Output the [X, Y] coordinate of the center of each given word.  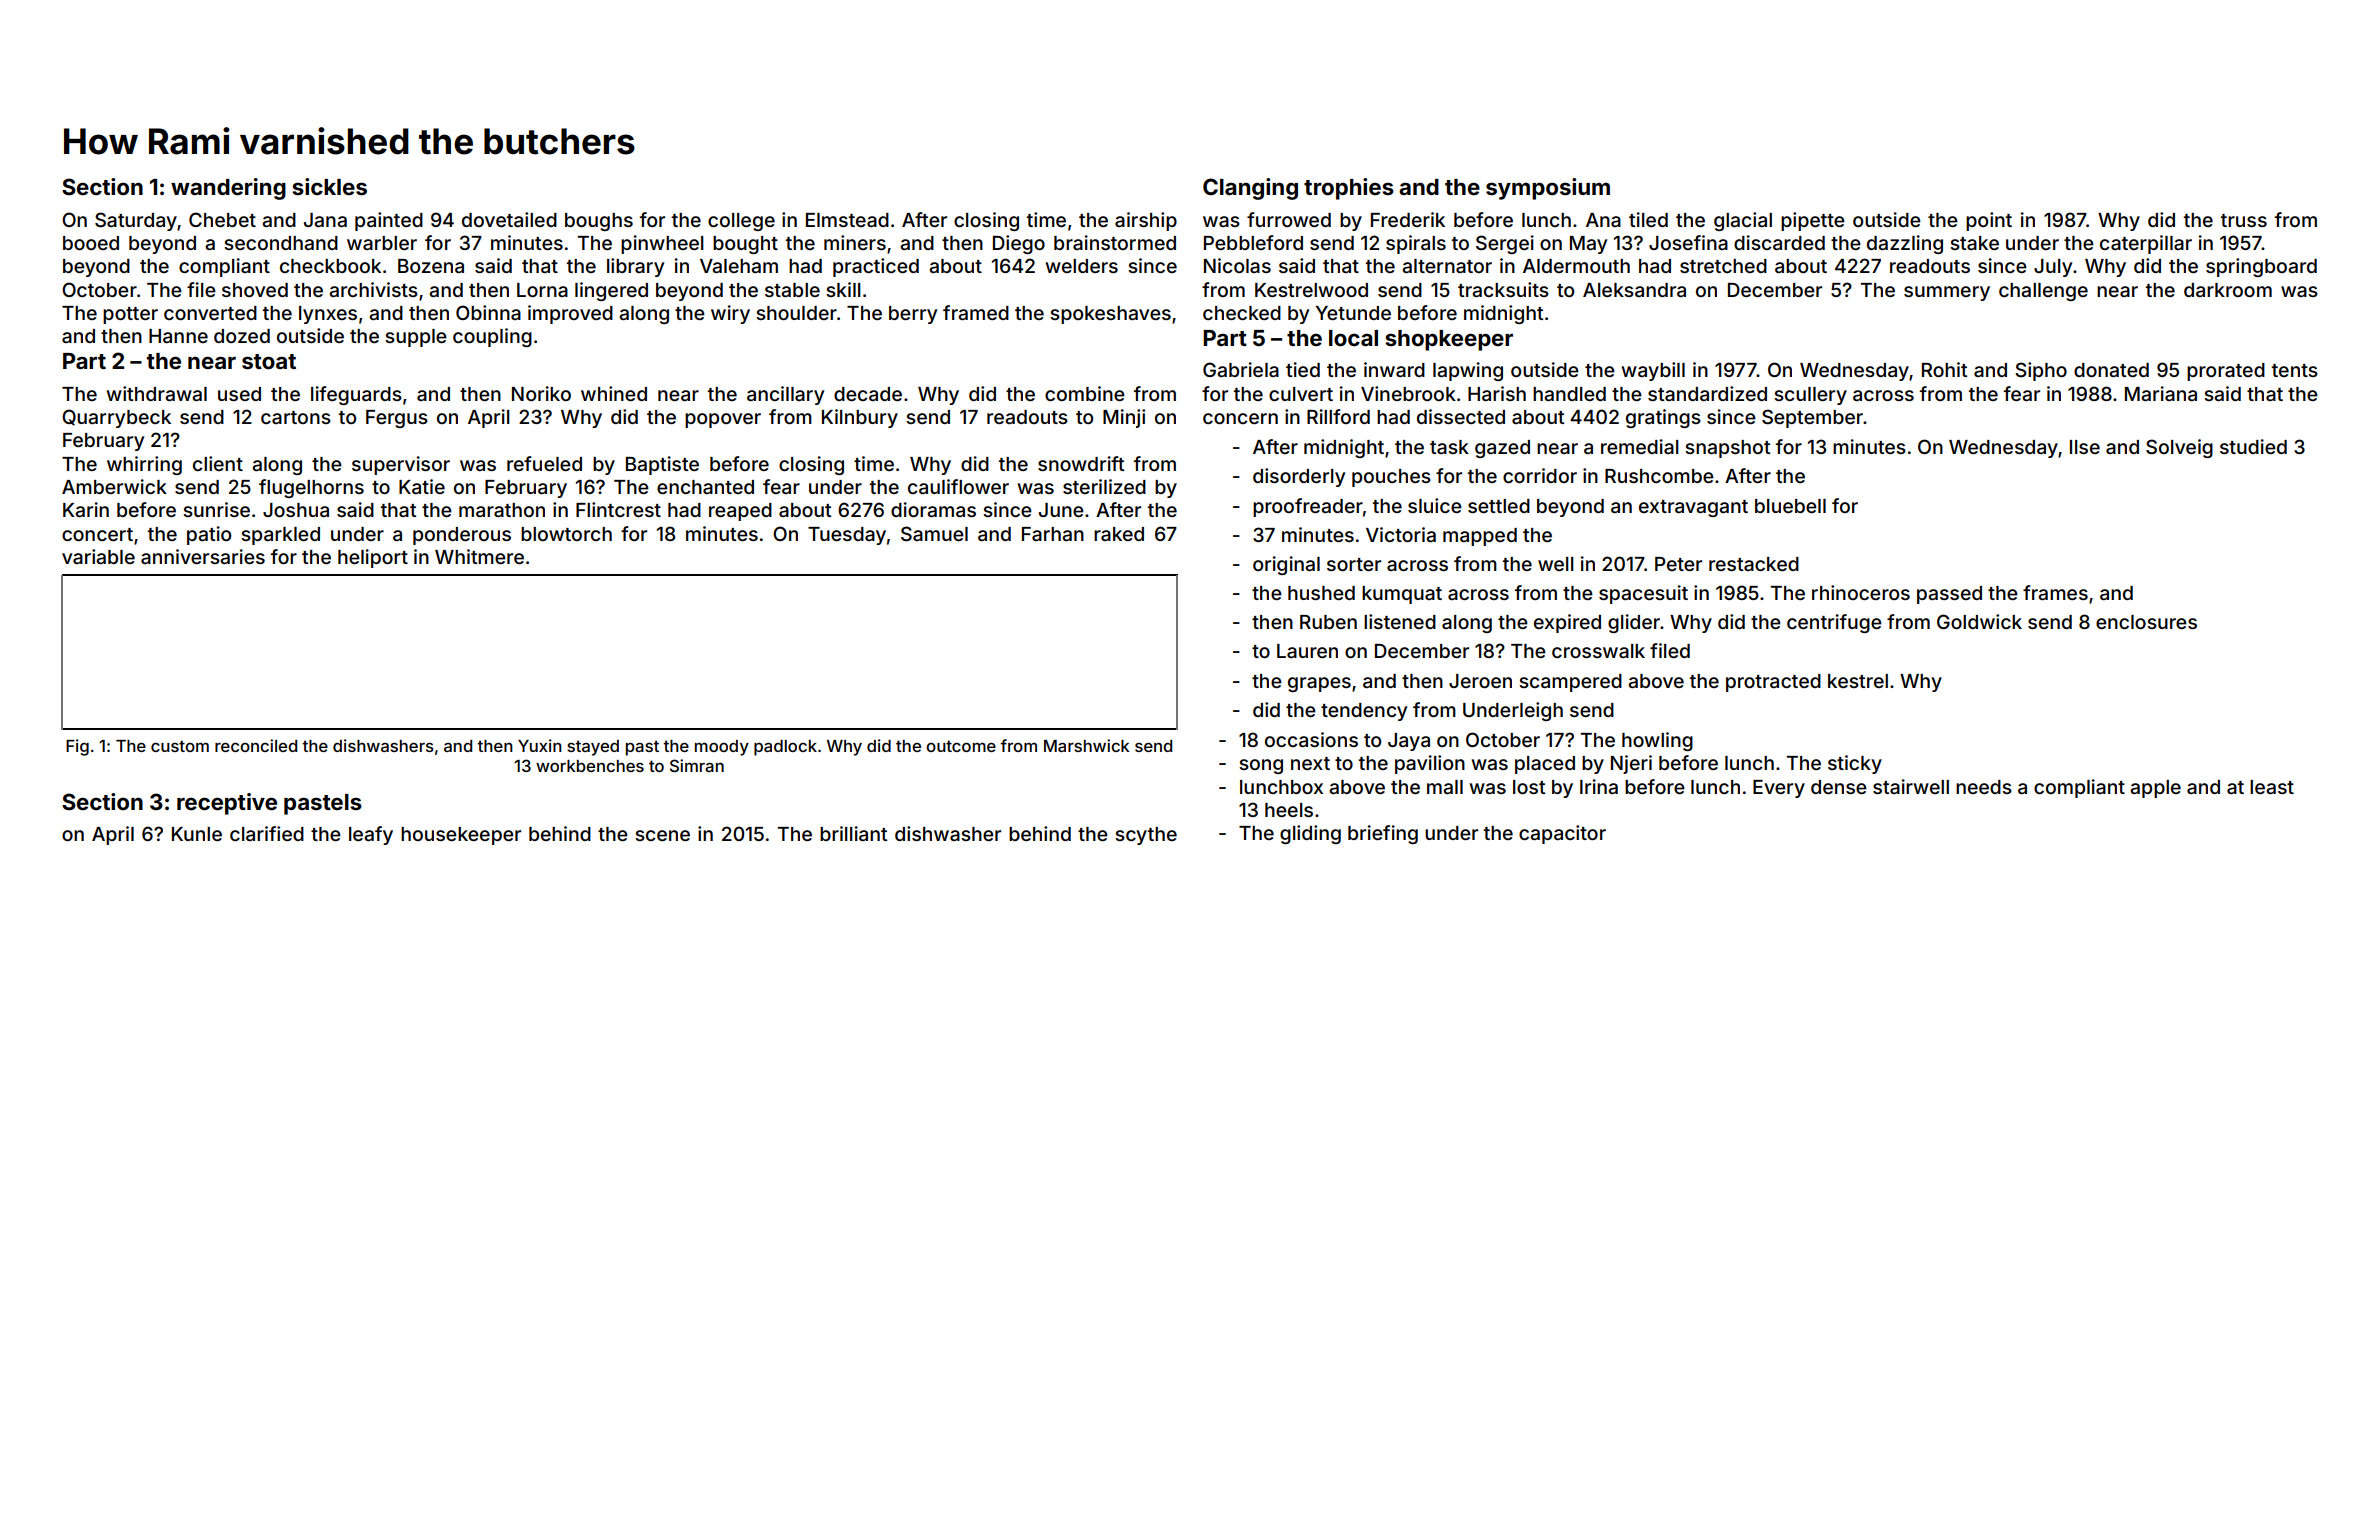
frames [2055, 592]
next [1310, 763]
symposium [1548, 189]
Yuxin [540, 745]
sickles [329, 186]
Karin [86, 509]
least [2272, 787]
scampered [1570, 683]
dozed [242, 336]
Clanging [1250, 189]
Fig [77, 747]
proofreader [1308, 507]
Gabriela [1241, 369]
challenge [2043, 292]
